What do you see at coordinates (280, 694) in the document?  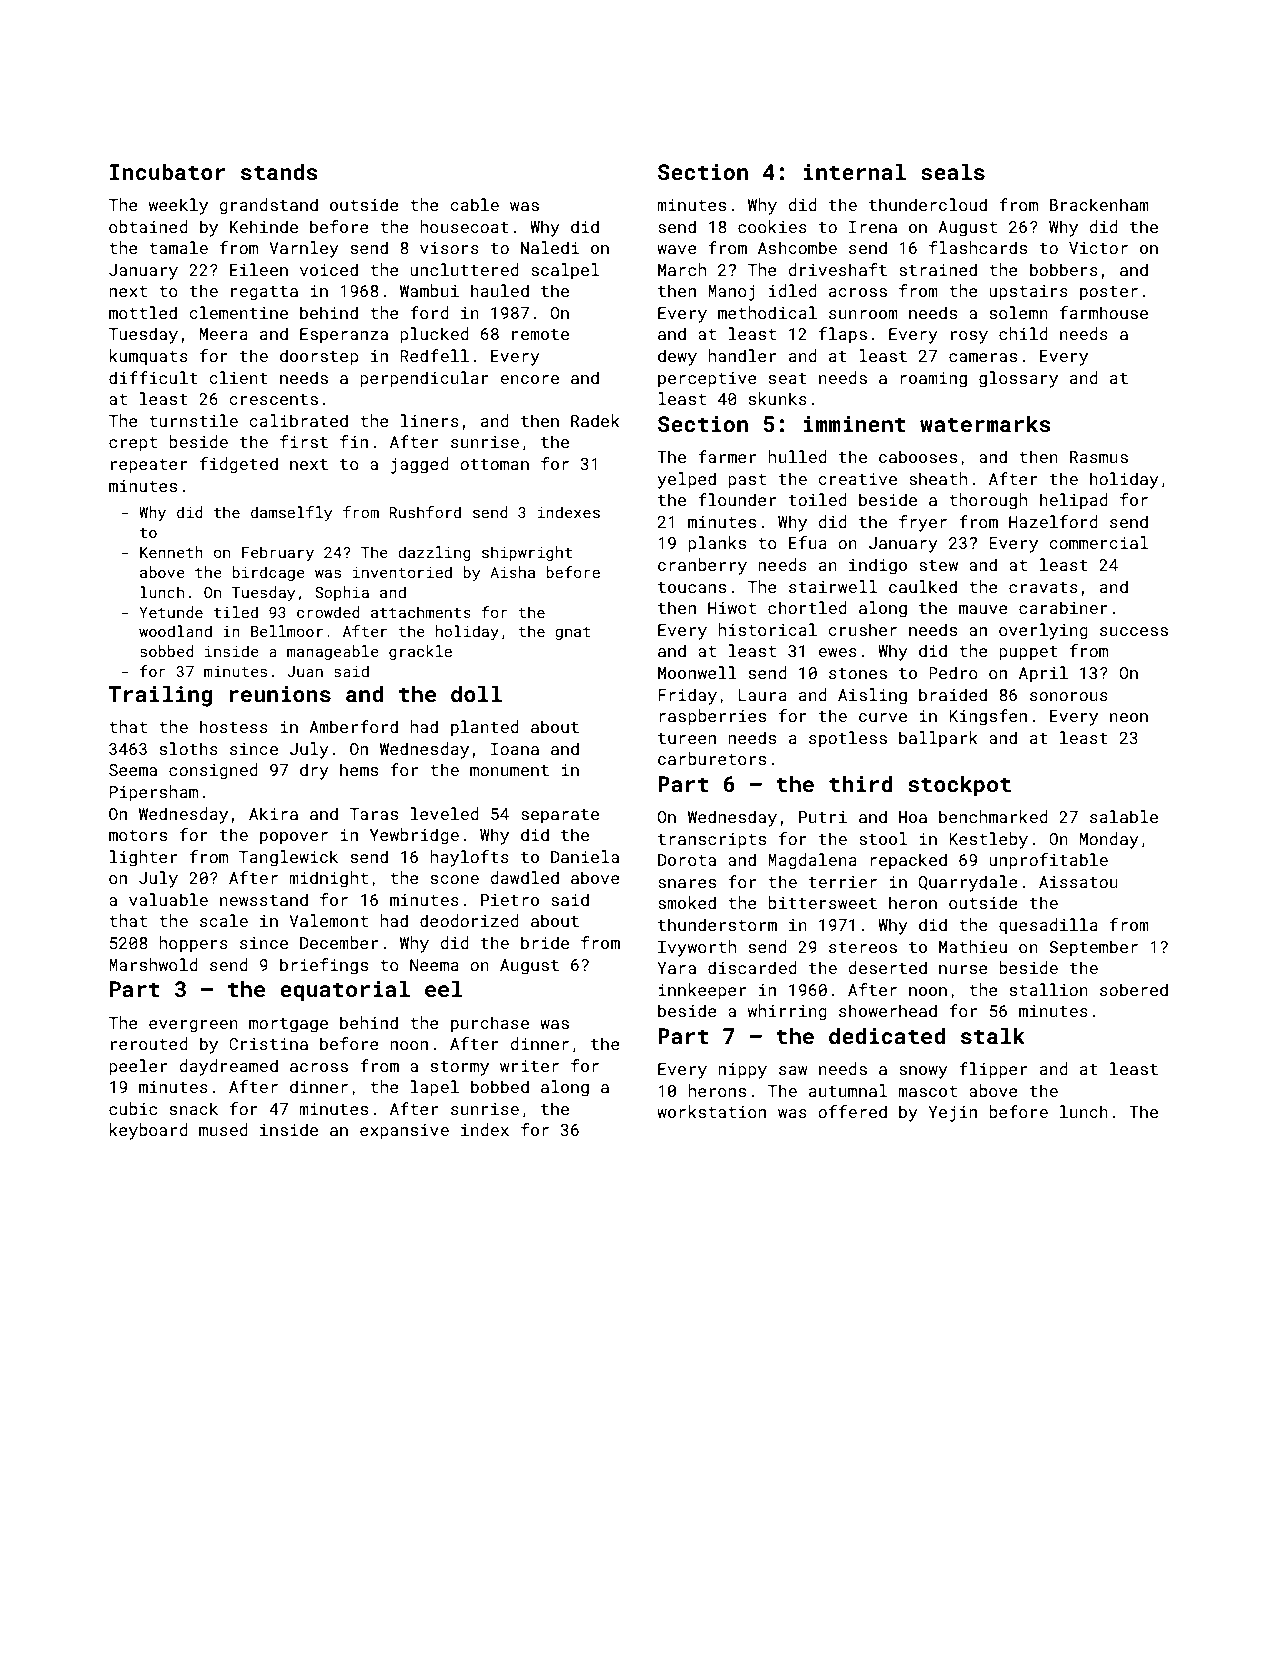 I see `reunions` at bounding box center [280, 694].
